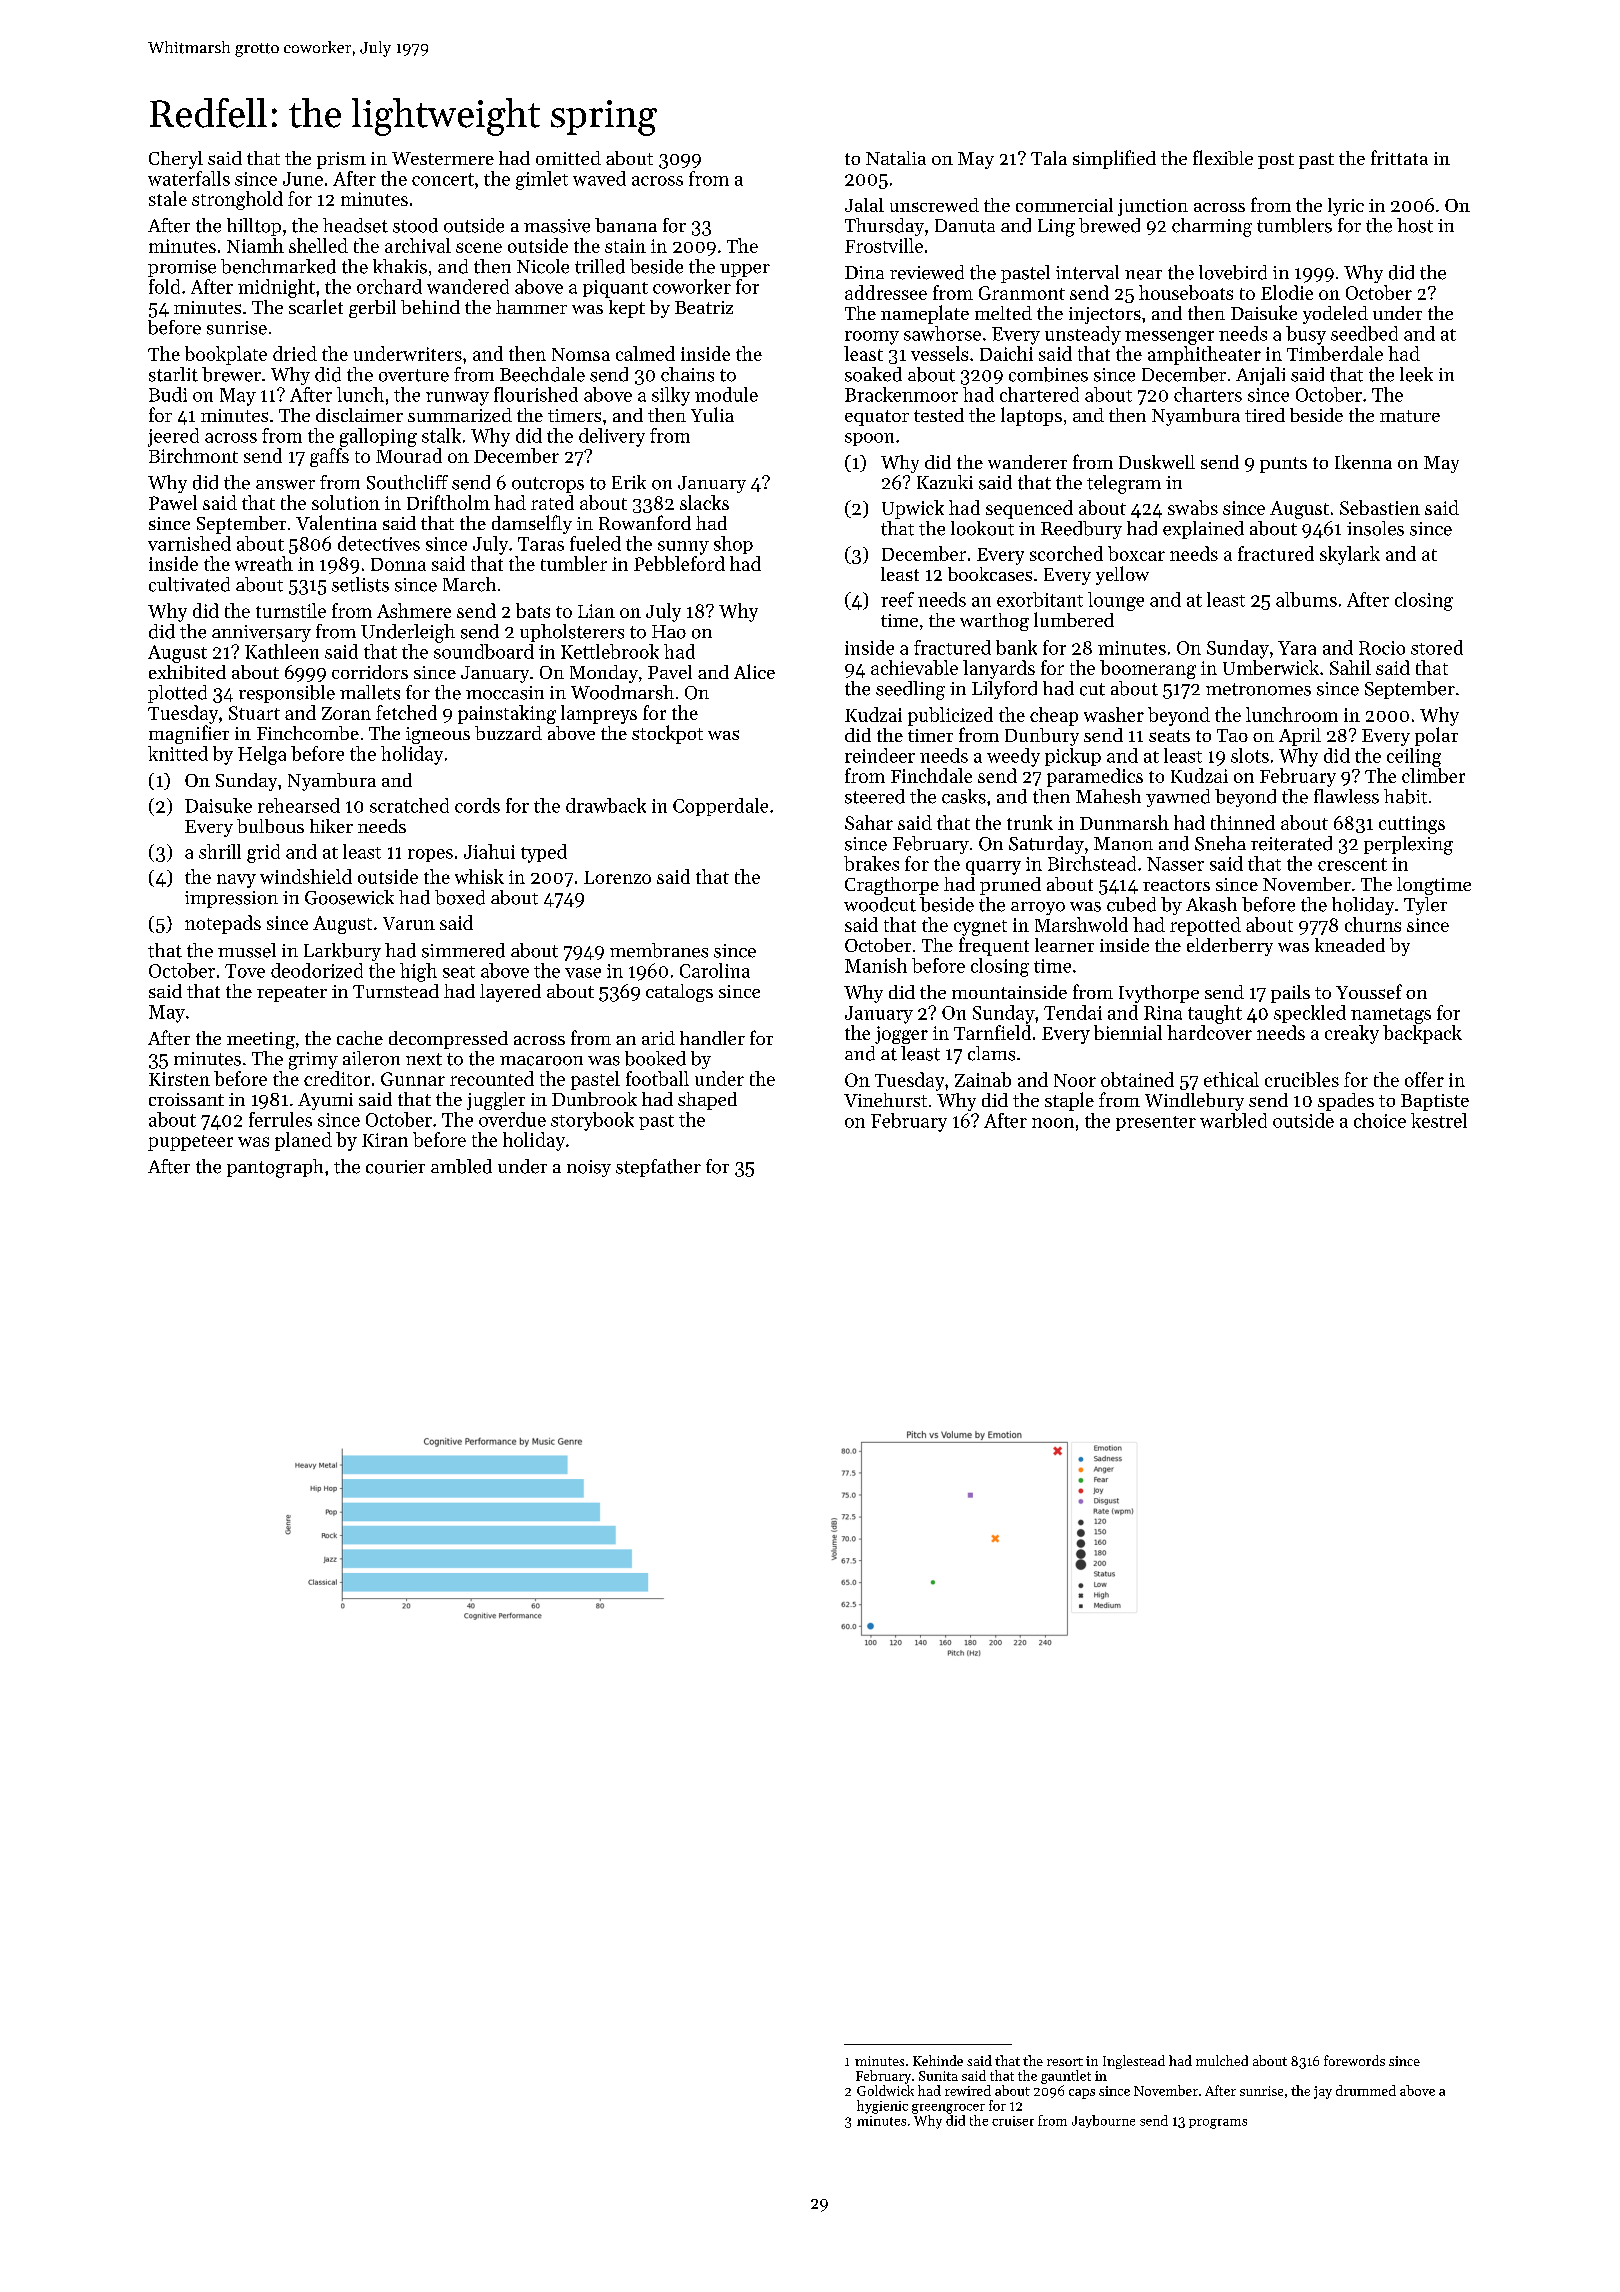 This document has width=1620, height=2292. Describe the element at coordinates (589, 1168) in the document. I see `noisy` at that location.
